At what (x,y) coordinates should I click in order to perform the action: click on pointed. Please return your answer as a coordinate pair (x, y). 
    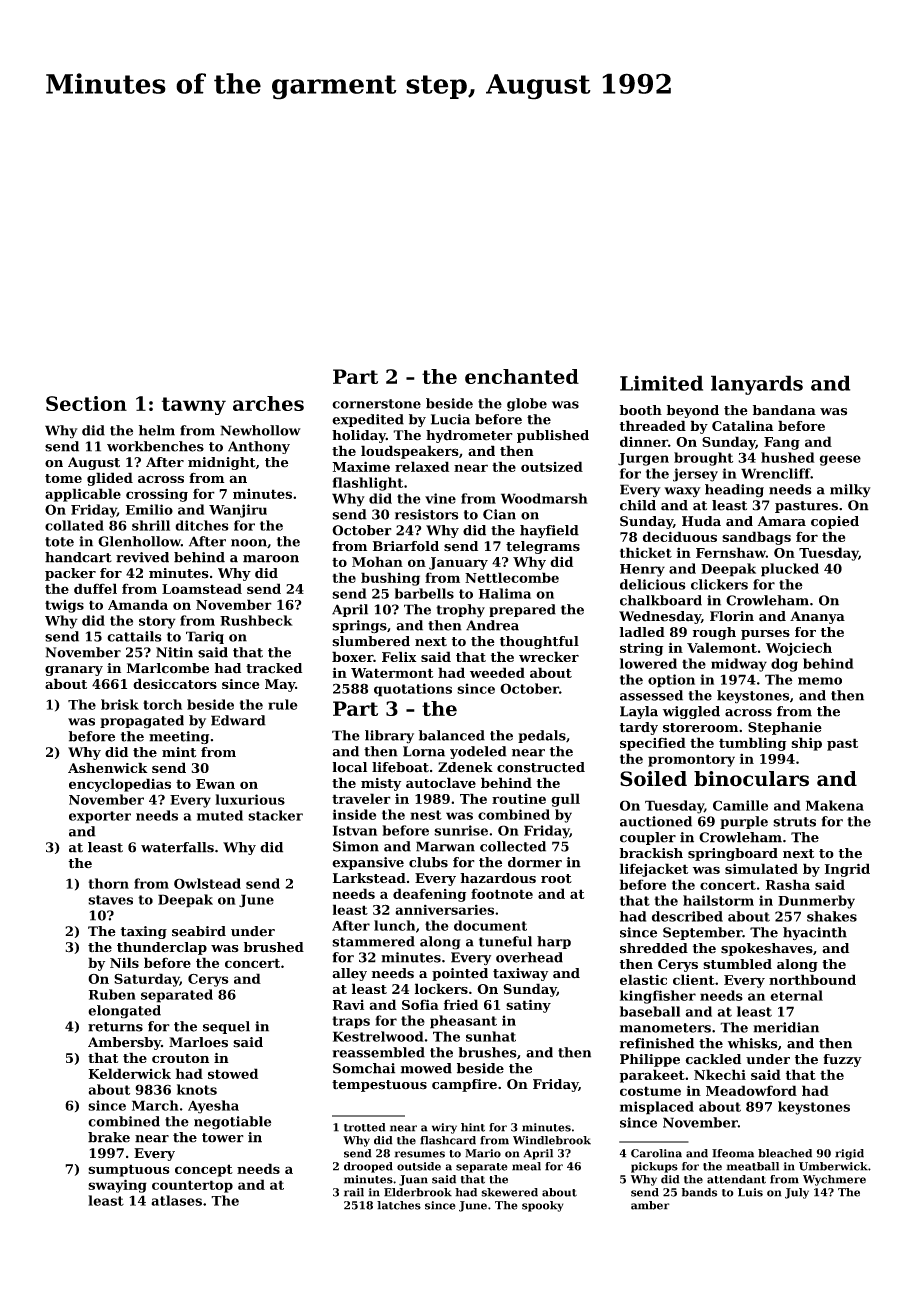
    Looking at the image, I should click on (460, 974).
